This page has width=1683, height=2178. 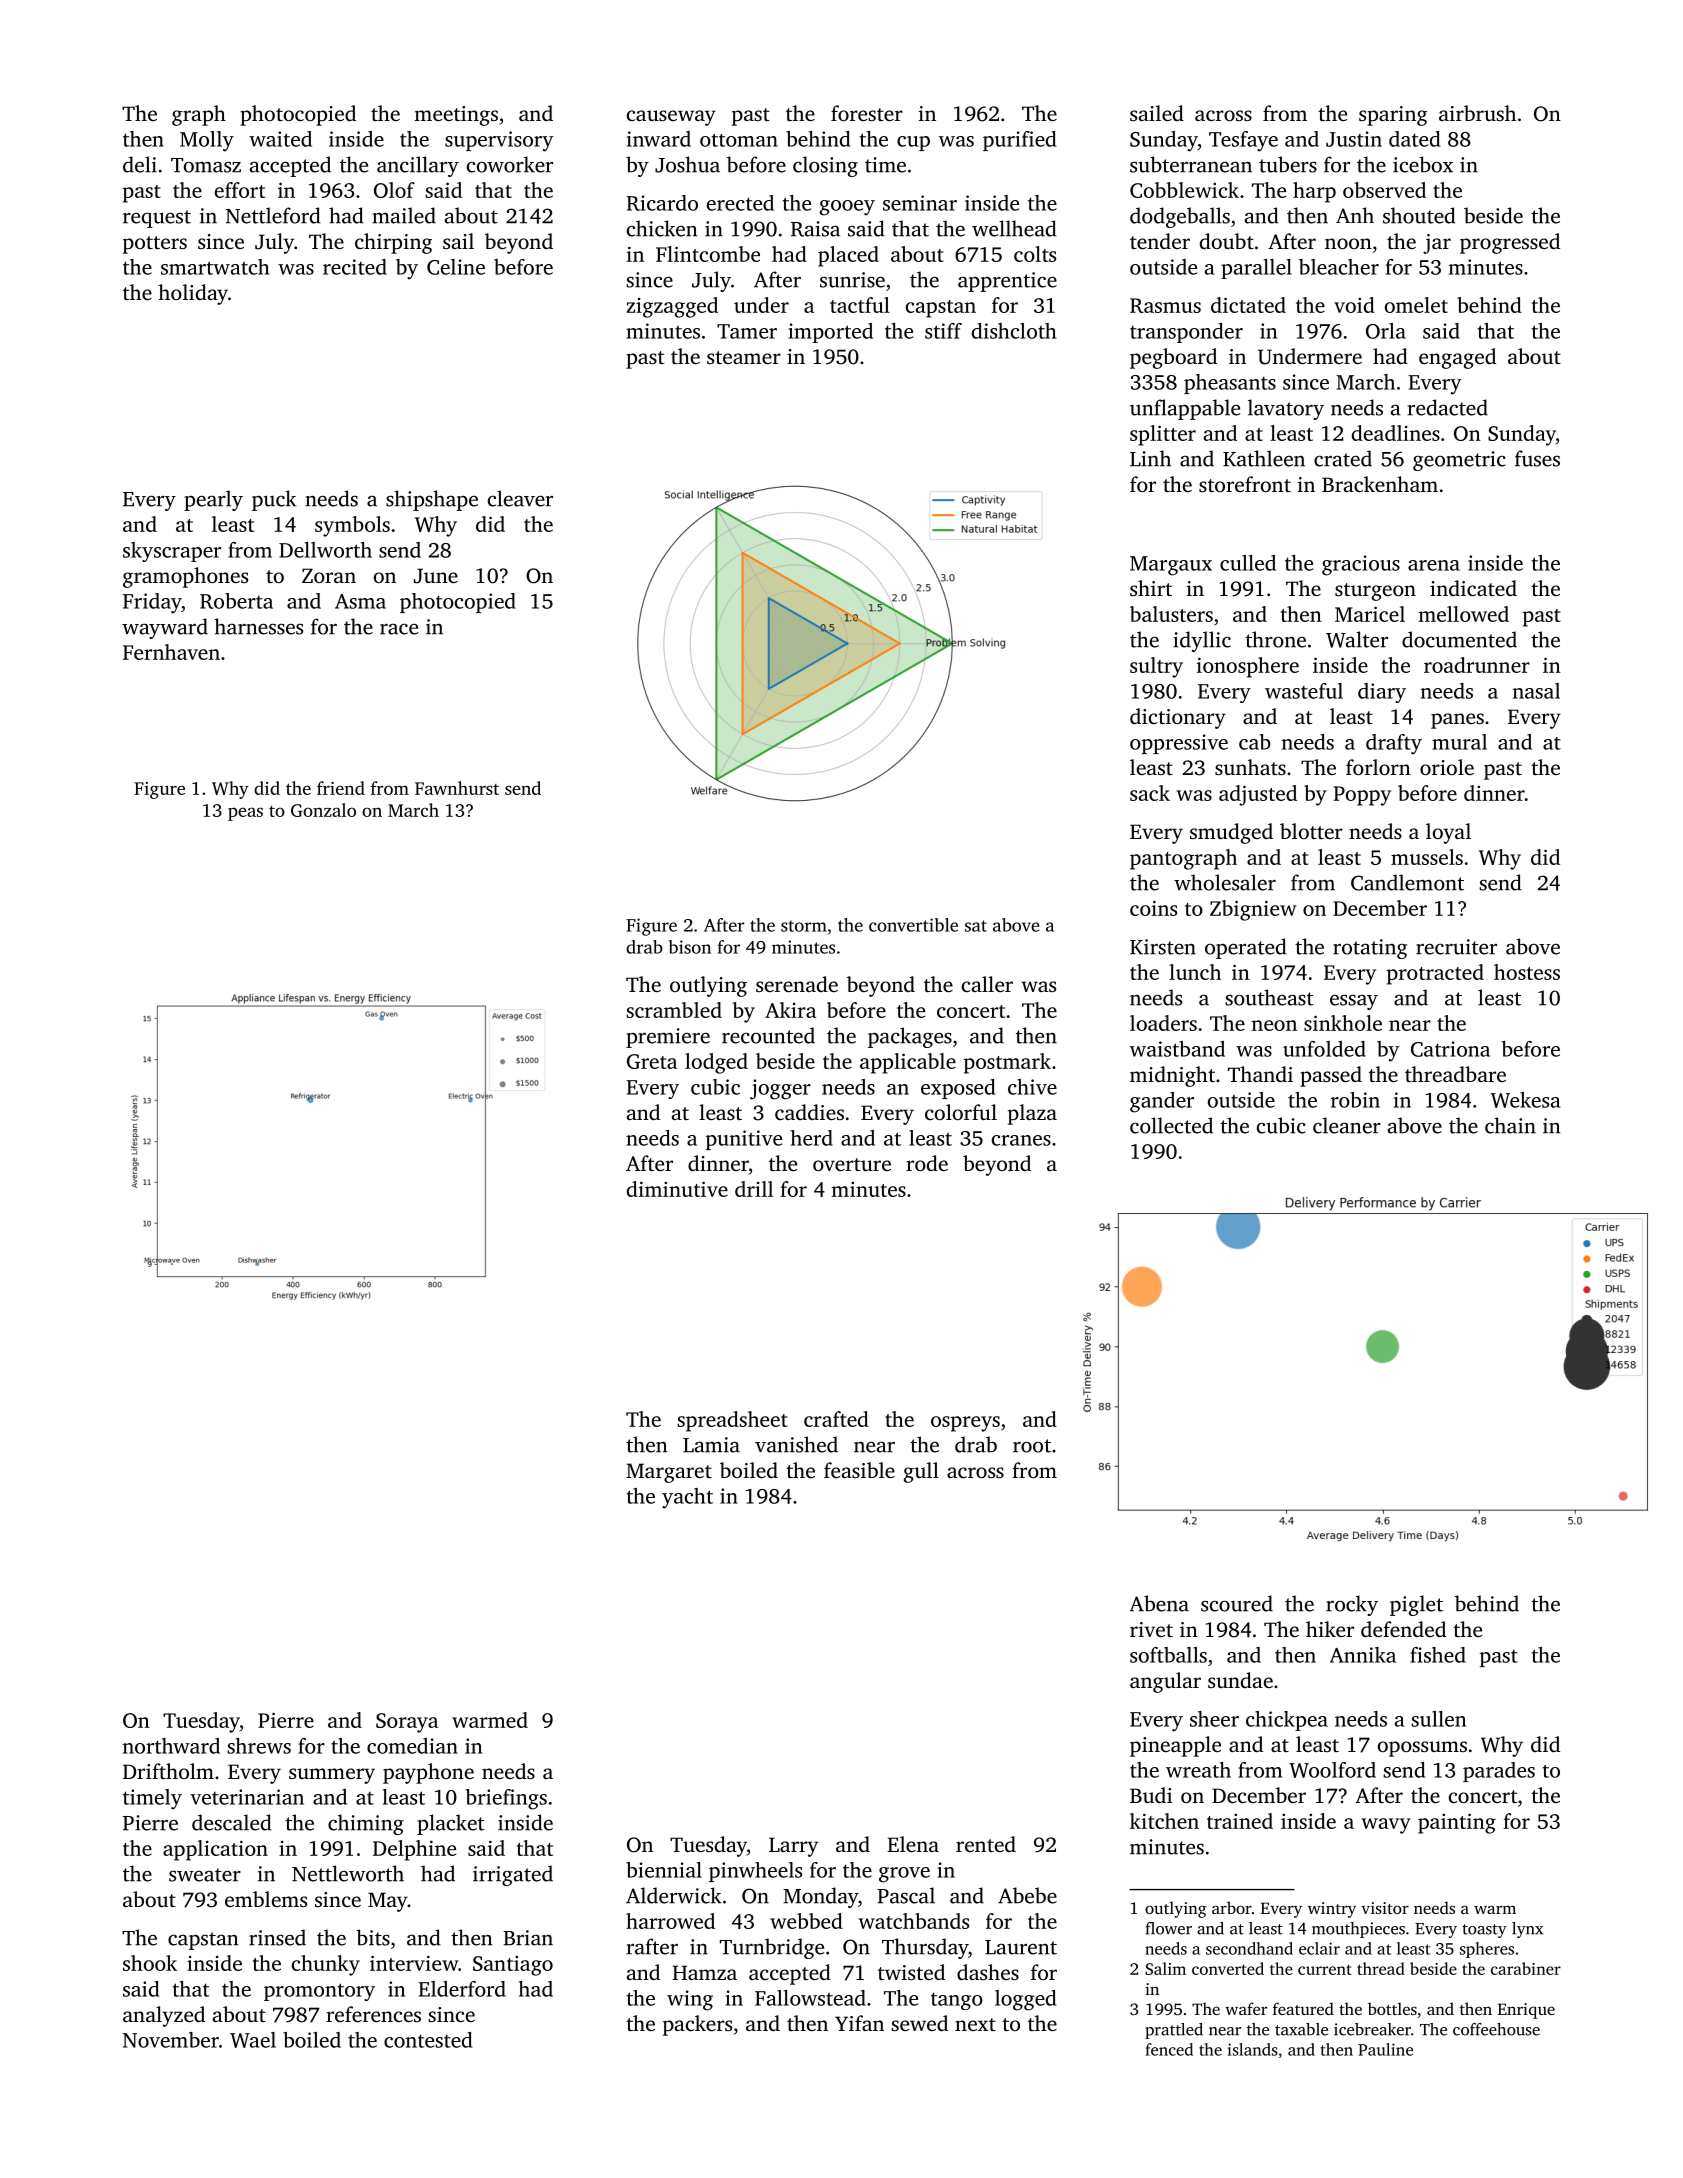 What do you see at coordinates (754, 1189) in the page?
I see `drill` at bounding box center [754, 1189].
